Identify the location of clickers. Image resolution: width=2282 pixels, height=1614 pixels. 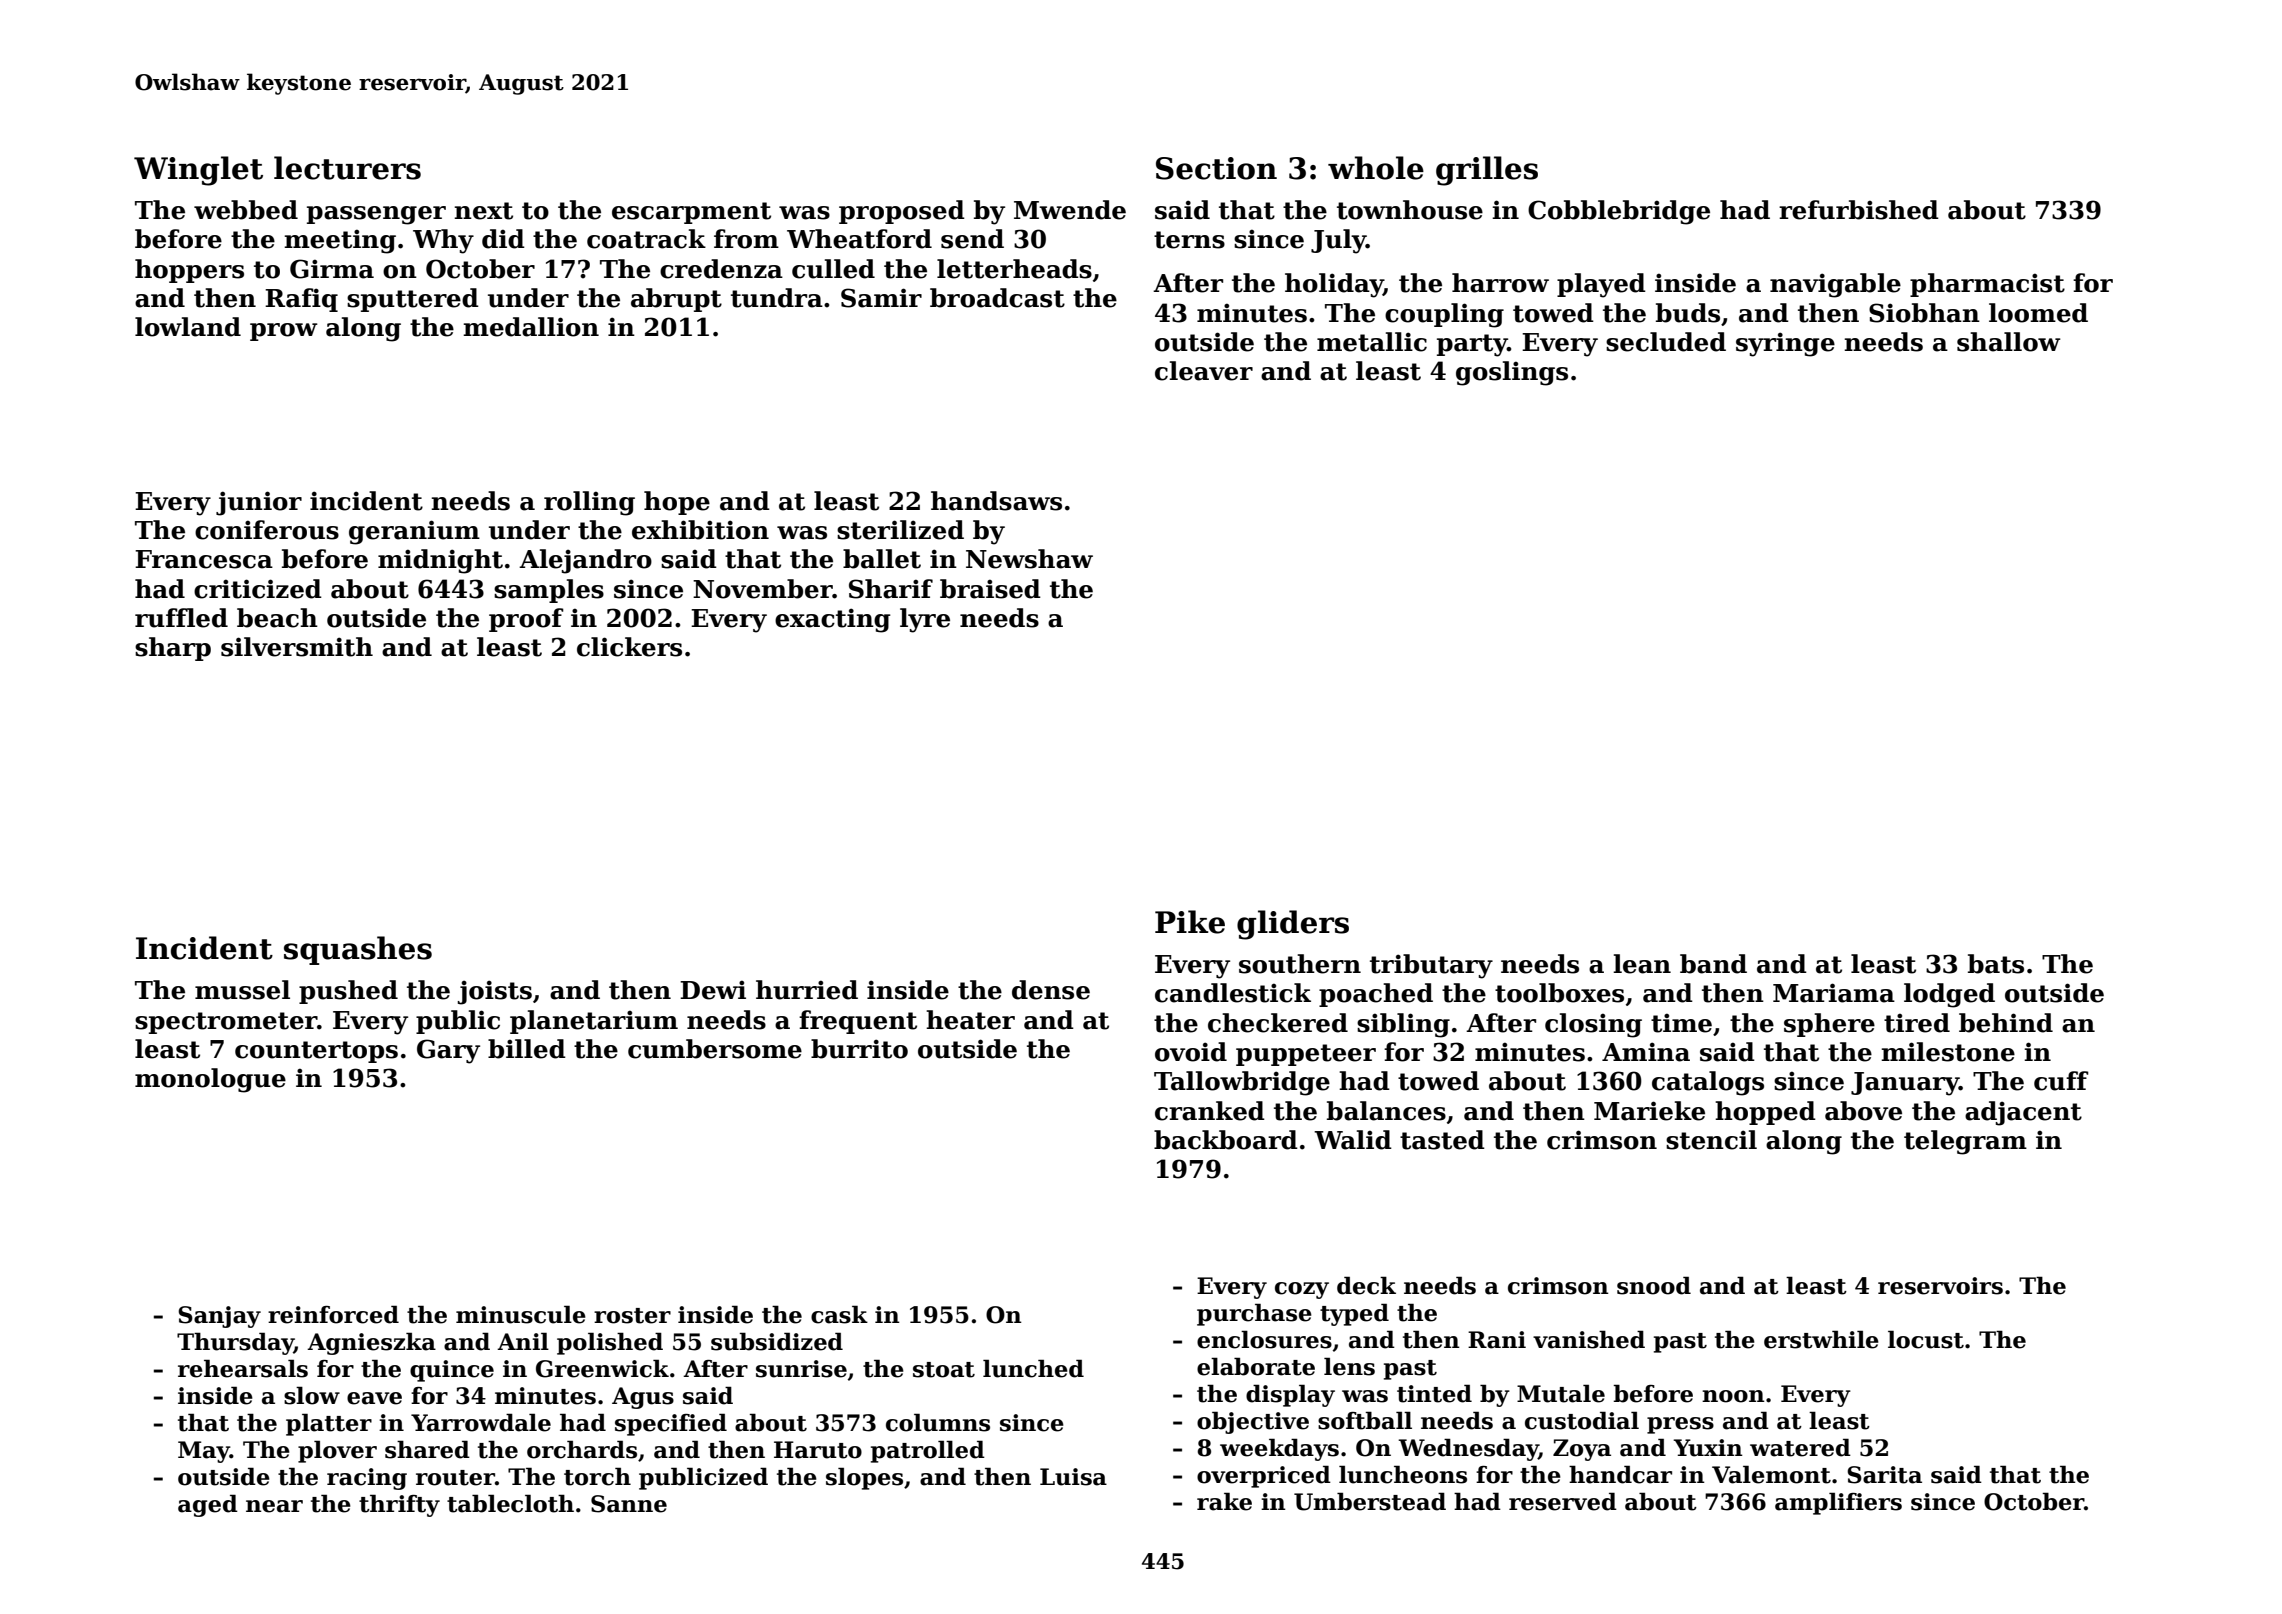
(629, 647).
